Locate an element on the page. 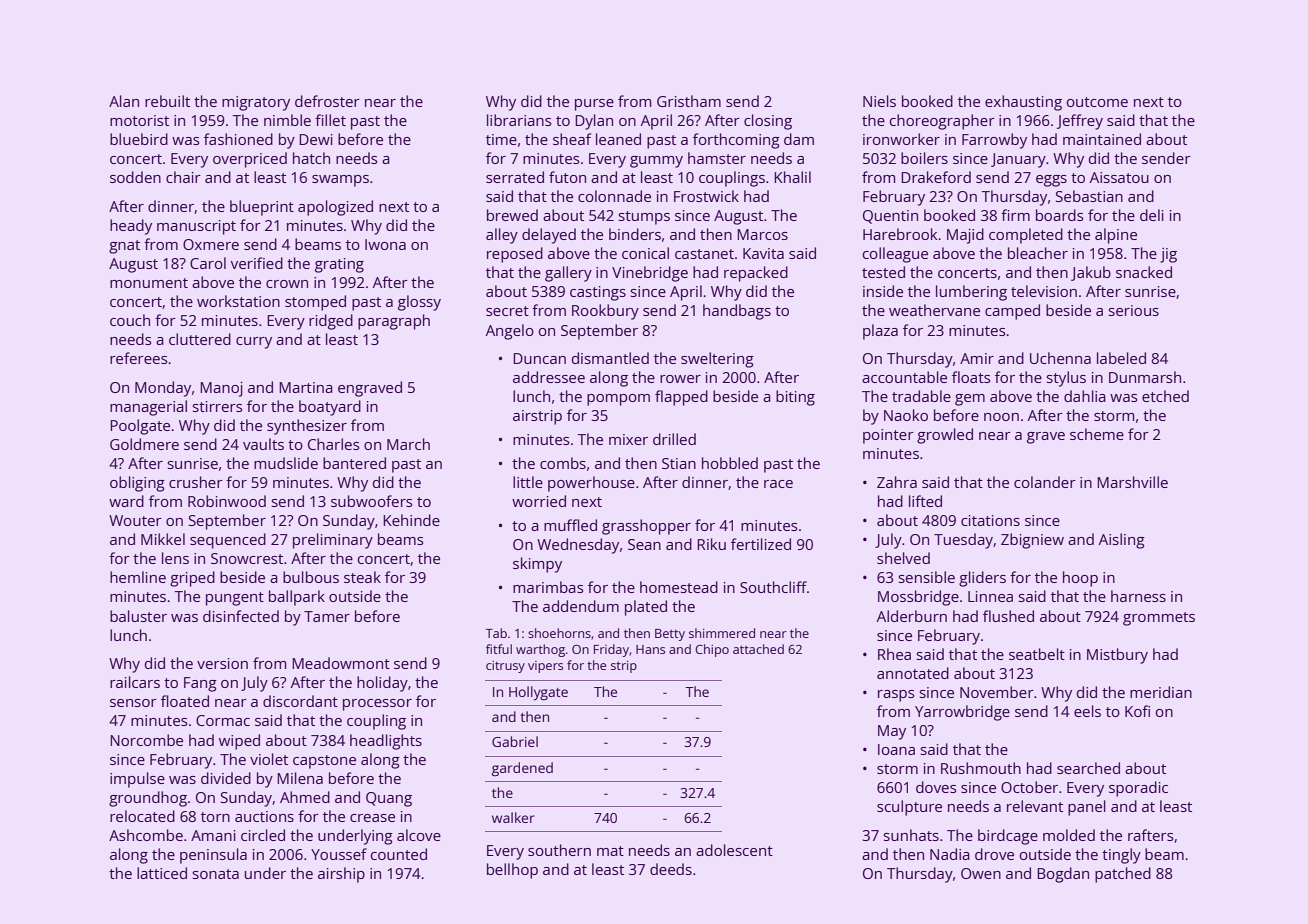  discordant is located at coordinates (300, 701).
